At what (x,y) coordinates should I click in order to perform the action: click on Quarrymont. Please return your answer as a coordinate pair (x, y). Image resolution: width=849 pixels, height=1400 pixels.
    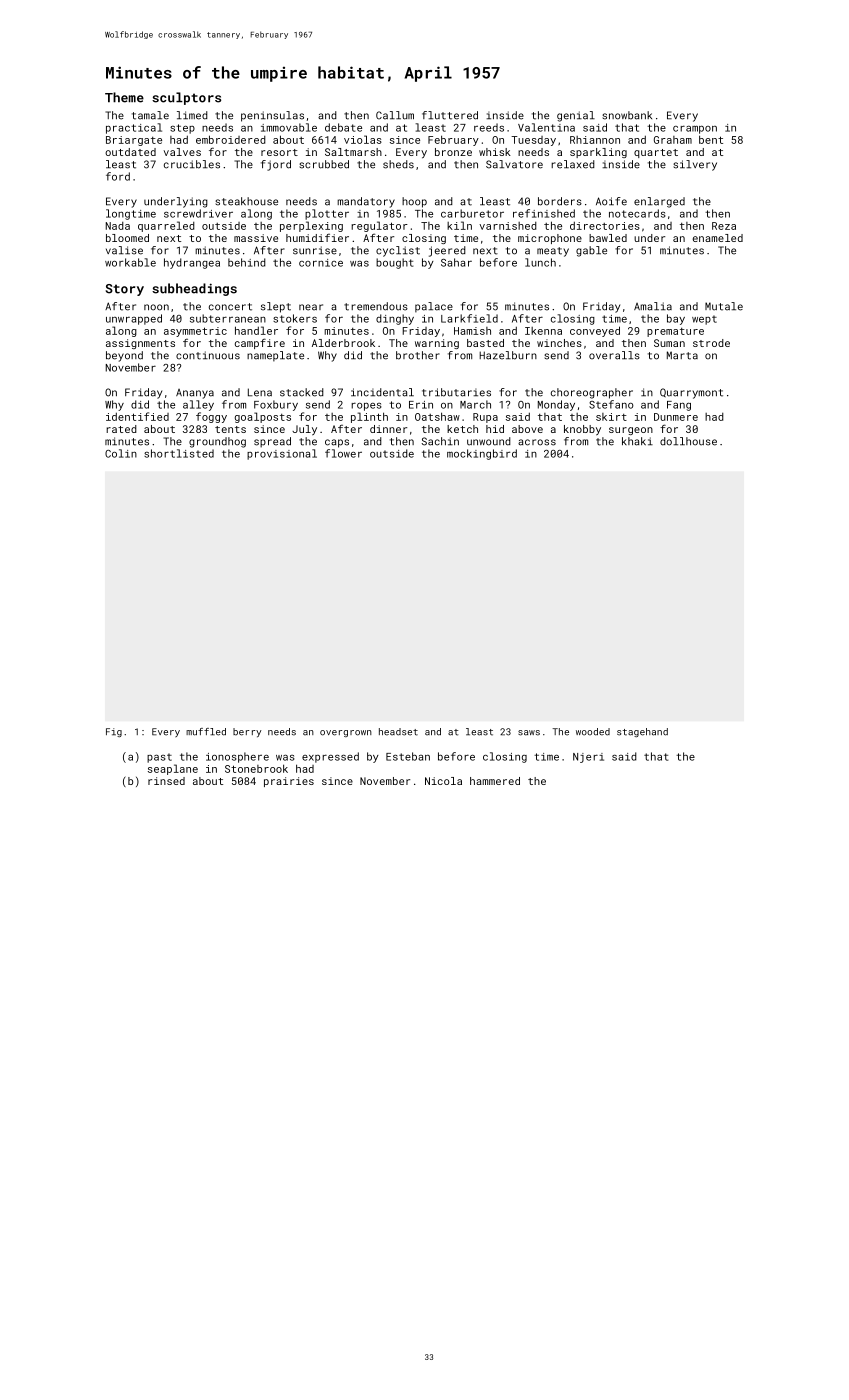
    Looking at the image, I should click on (691, 393).
